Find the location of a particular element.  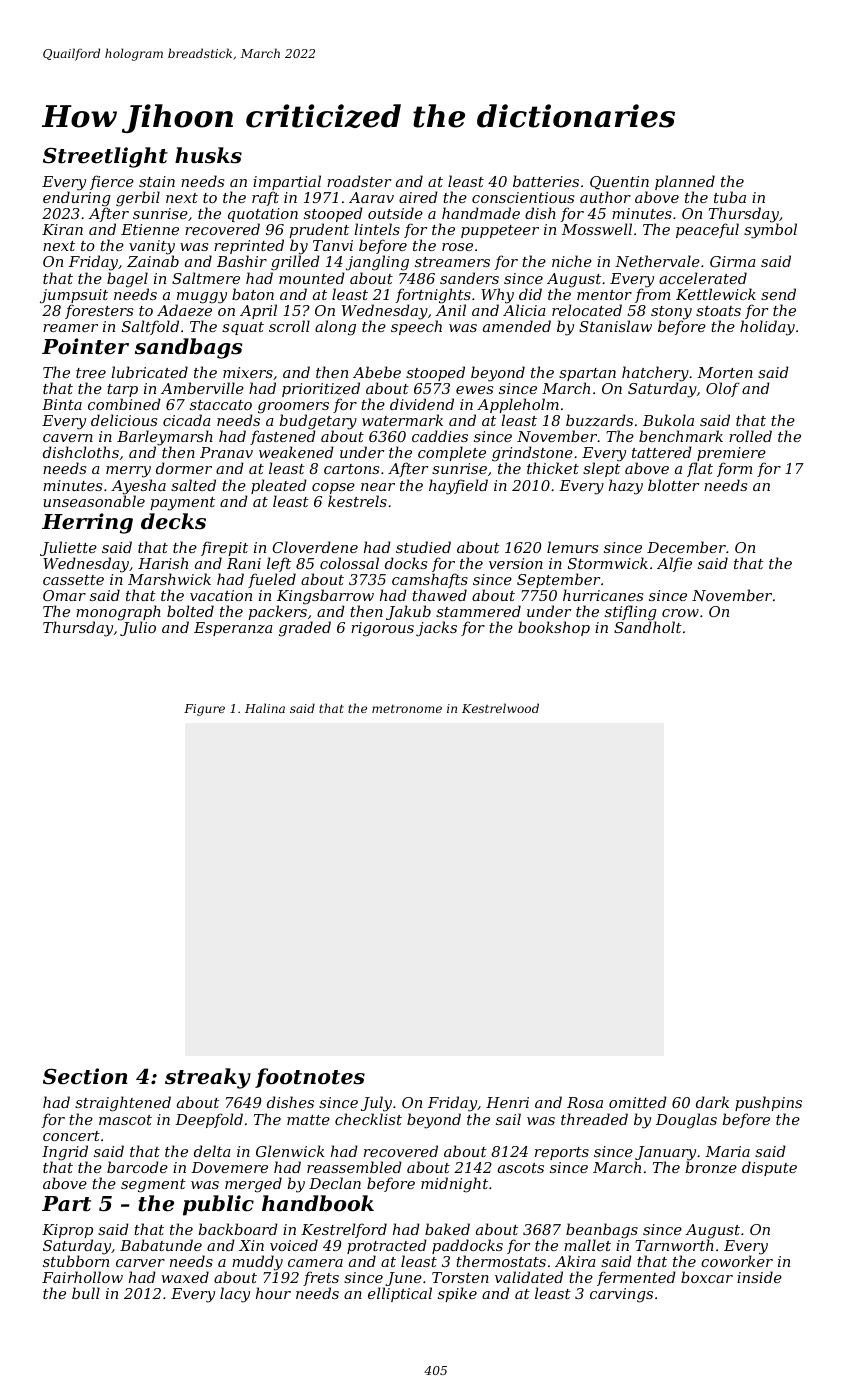

puppeteer is located at coordinates (500, 231).
